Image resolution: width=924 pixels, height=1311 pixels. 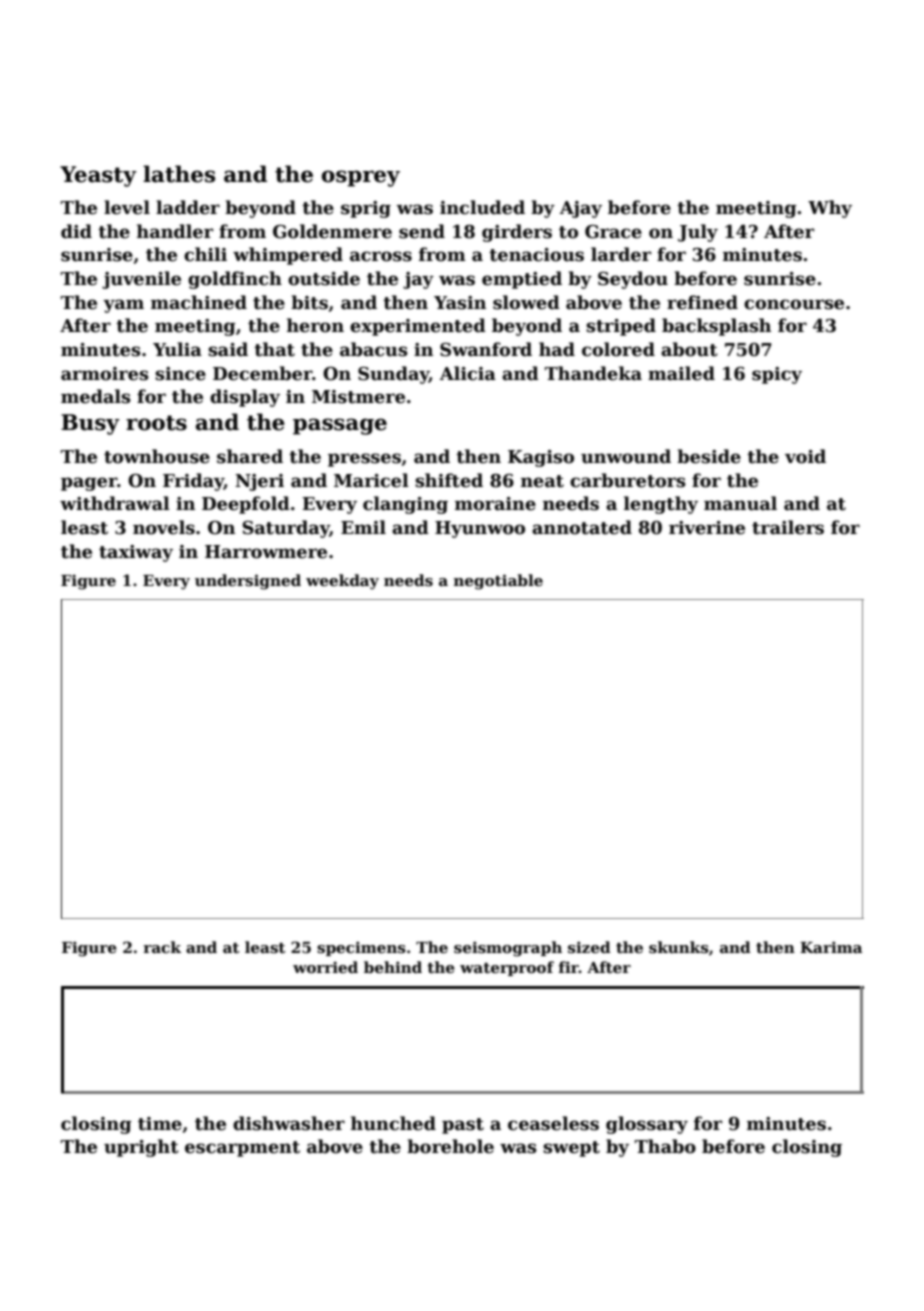 What do you see at coordinates (162, 947) in the document?
I see `rack` at bounding box center [162, 947].
